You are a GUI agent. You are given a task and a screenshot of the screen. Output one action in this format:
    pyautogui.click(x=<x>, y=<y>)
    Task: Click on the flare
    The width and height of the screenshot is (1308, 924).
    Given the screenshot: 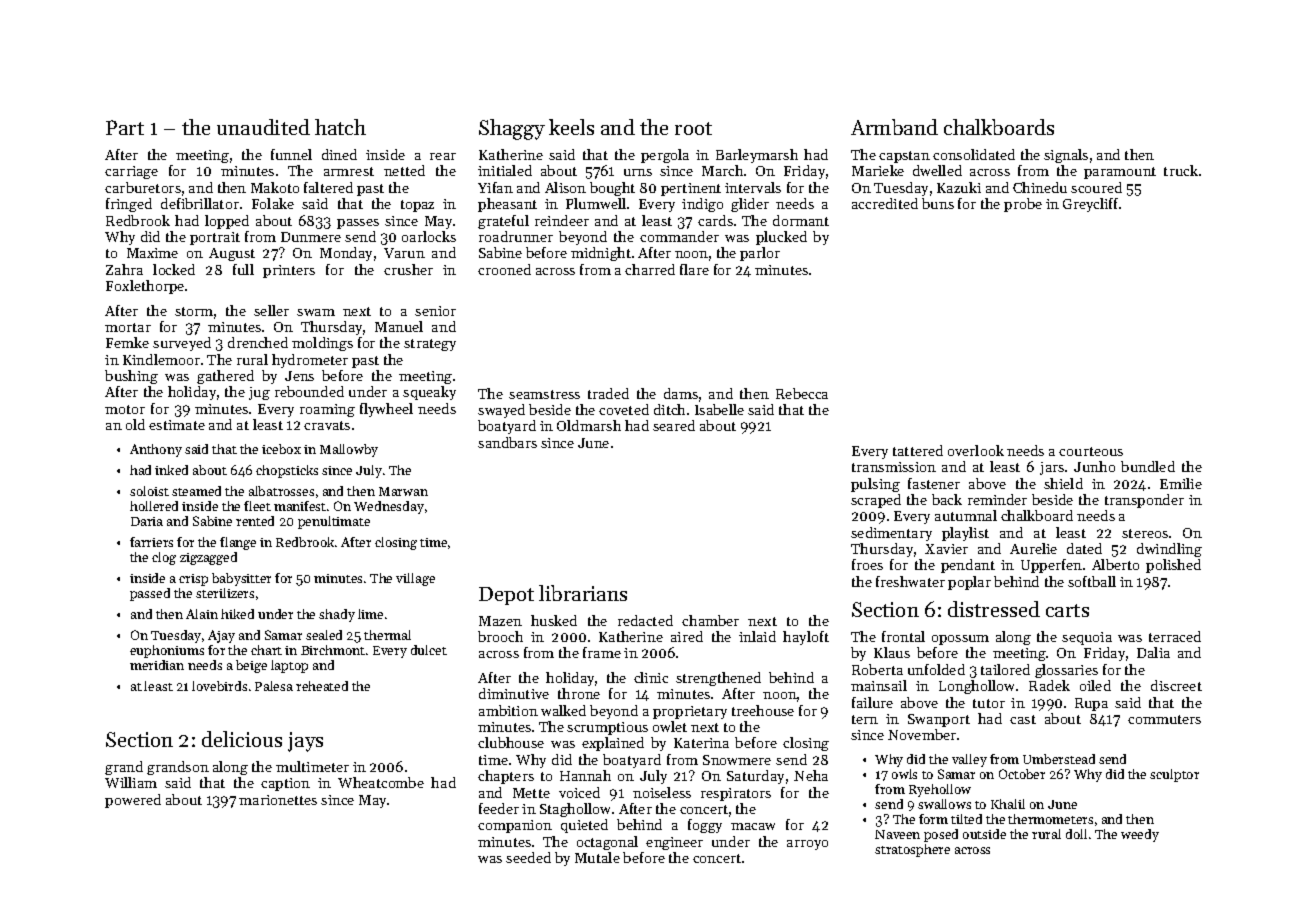 What is the action you would take?
    pyautogui.click(x=694, y=269)
